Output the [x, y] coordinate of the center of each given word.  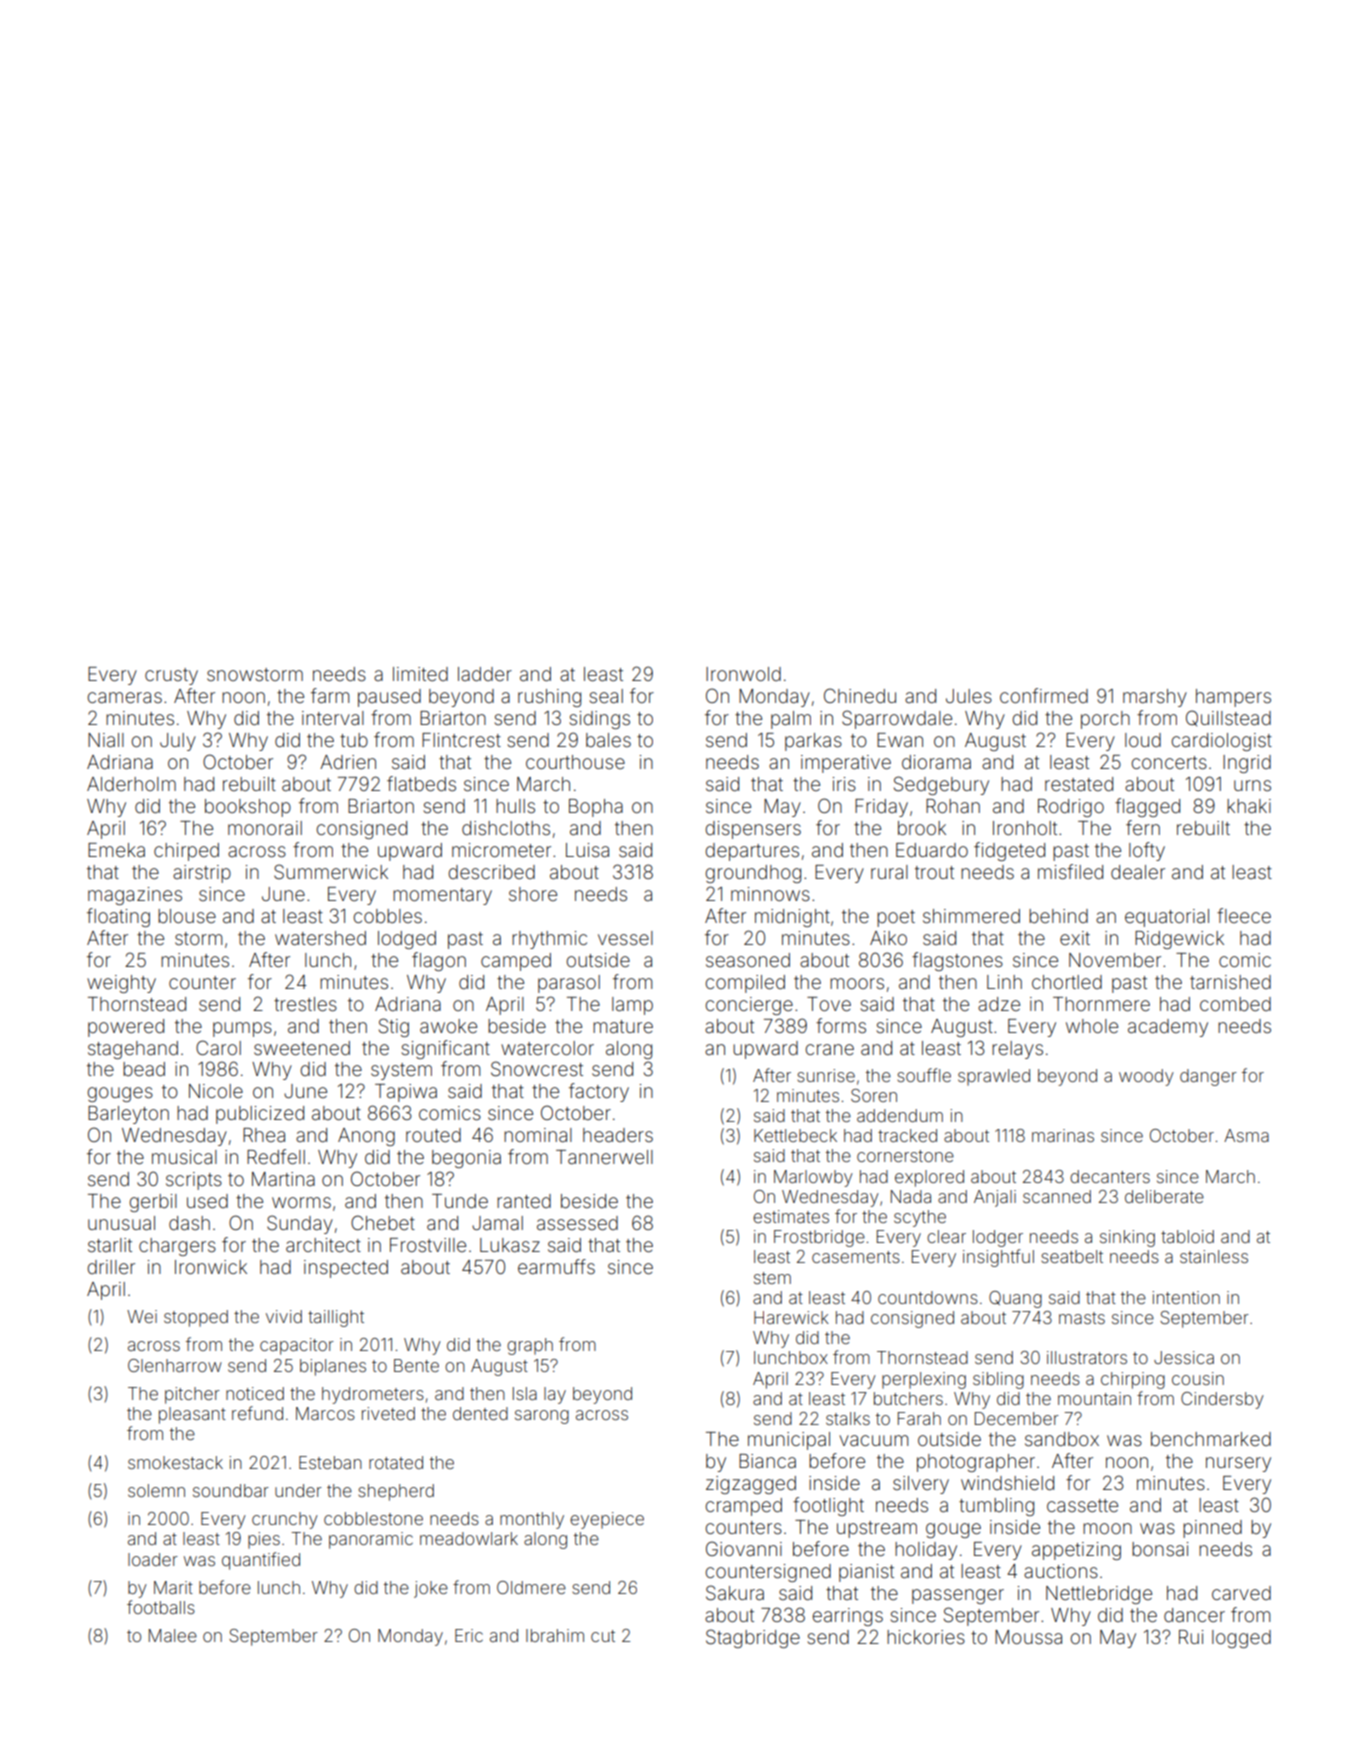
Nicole [216, 1091]
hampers [1233, 698]
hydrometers [373, 1395]
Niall [106, 740]
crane [829, 1049]
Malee [173, 1635]
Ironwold [743, 674]
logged [1241, 1639]
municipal [789, 1441]
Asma [1246, 1135]
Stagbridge [753, 1638]
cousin [1198, 1378]
